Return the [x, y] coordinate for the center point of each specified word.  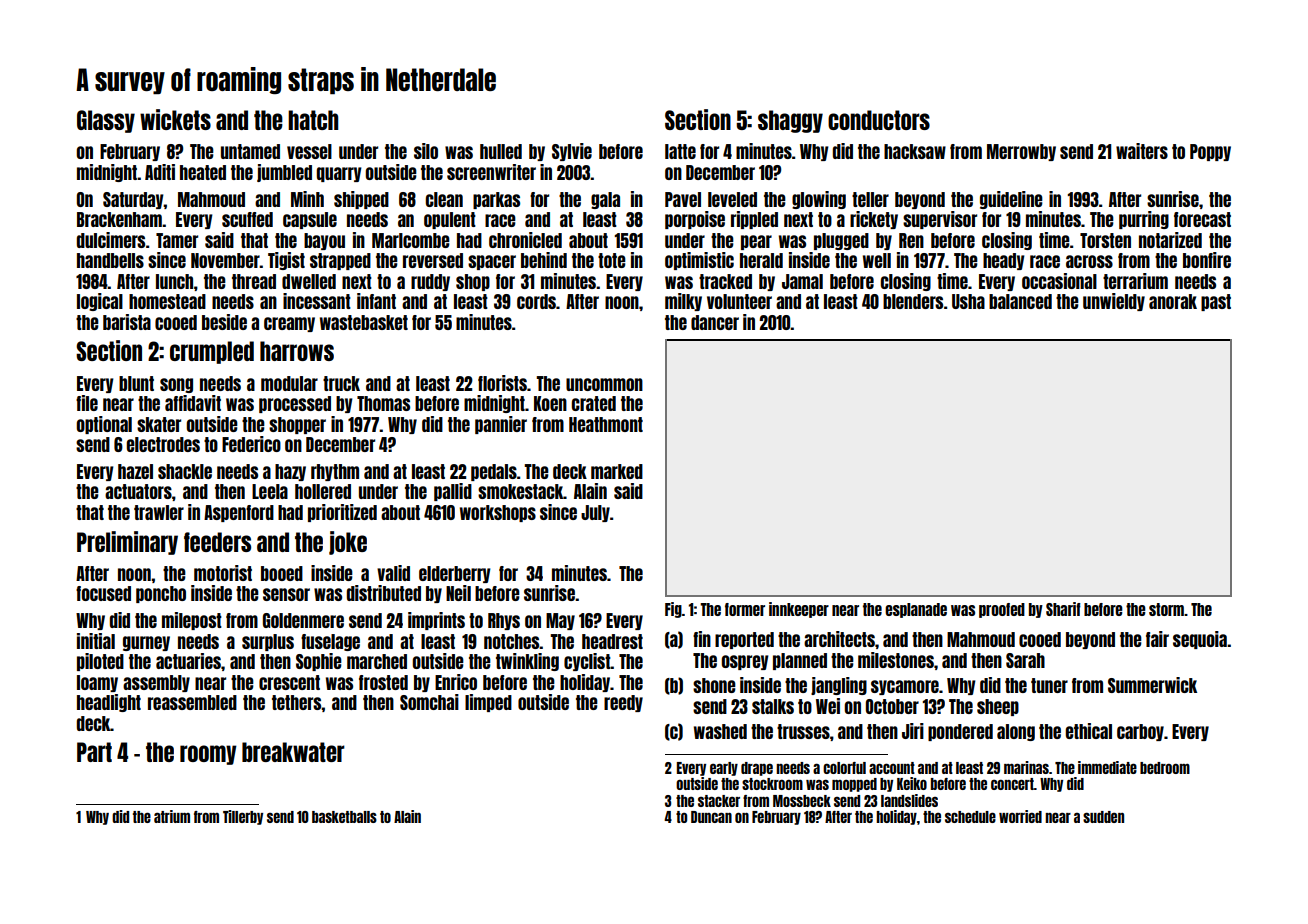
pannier [501, 425]
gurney [146, 643]
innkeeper [799, 610]
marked [617, 471]
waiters [1142, 151]
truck [341, 383]
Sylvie [572, 152]
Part [94, 752]
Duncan [711, 817]
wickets [175, 119]
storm [1166, 609]
